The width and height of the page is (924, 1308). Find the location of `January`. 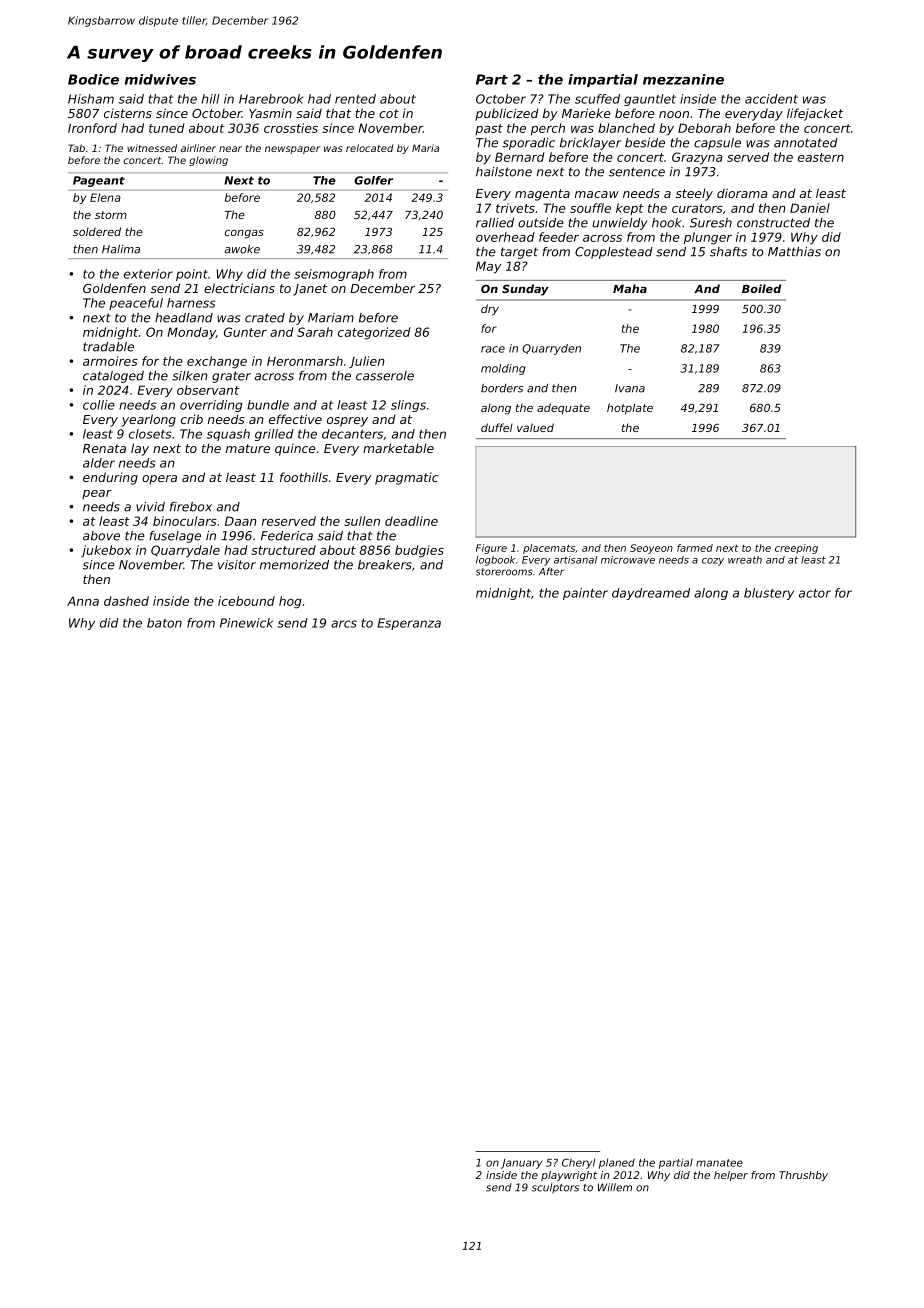

January is located at coordinates (521, 1164).
